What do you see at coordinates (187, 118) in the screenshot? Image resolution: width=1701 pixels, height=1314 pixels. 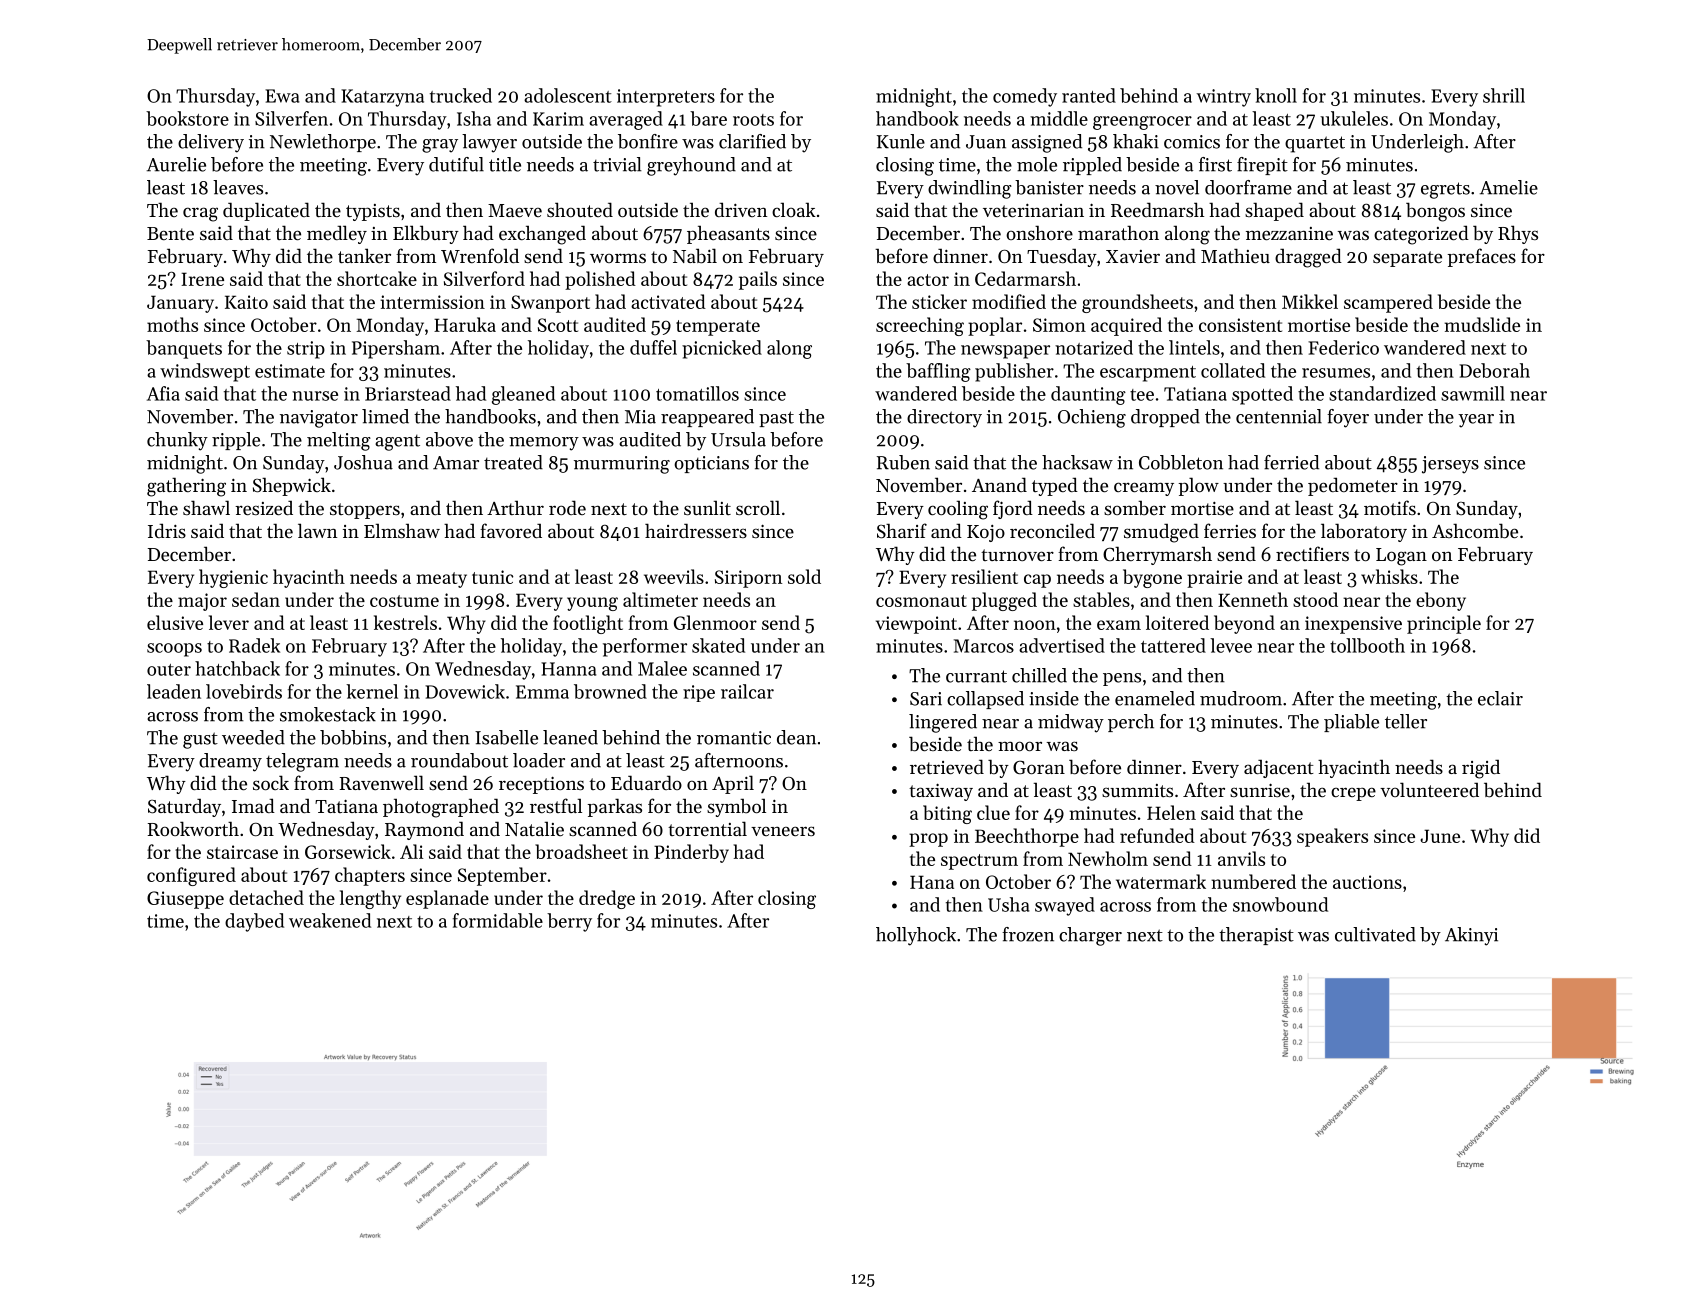 I see `bookstore` at bounding box center [187, 118].
